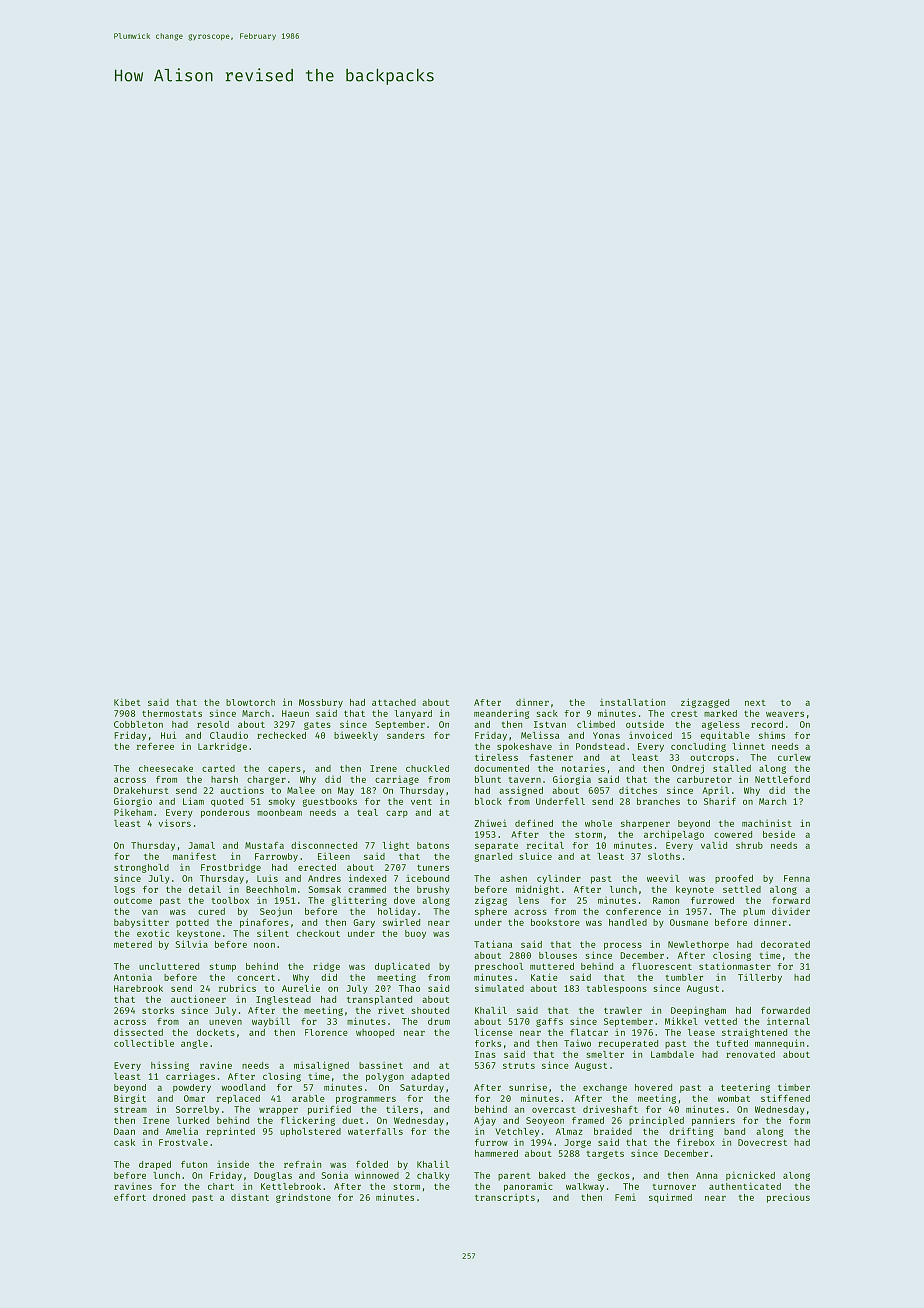 The height and width of the document is (1308, 924). What do you see at coordinates (698, 945) in the document?
I see `Newlethorpe` at bounding box center [698, 945].
